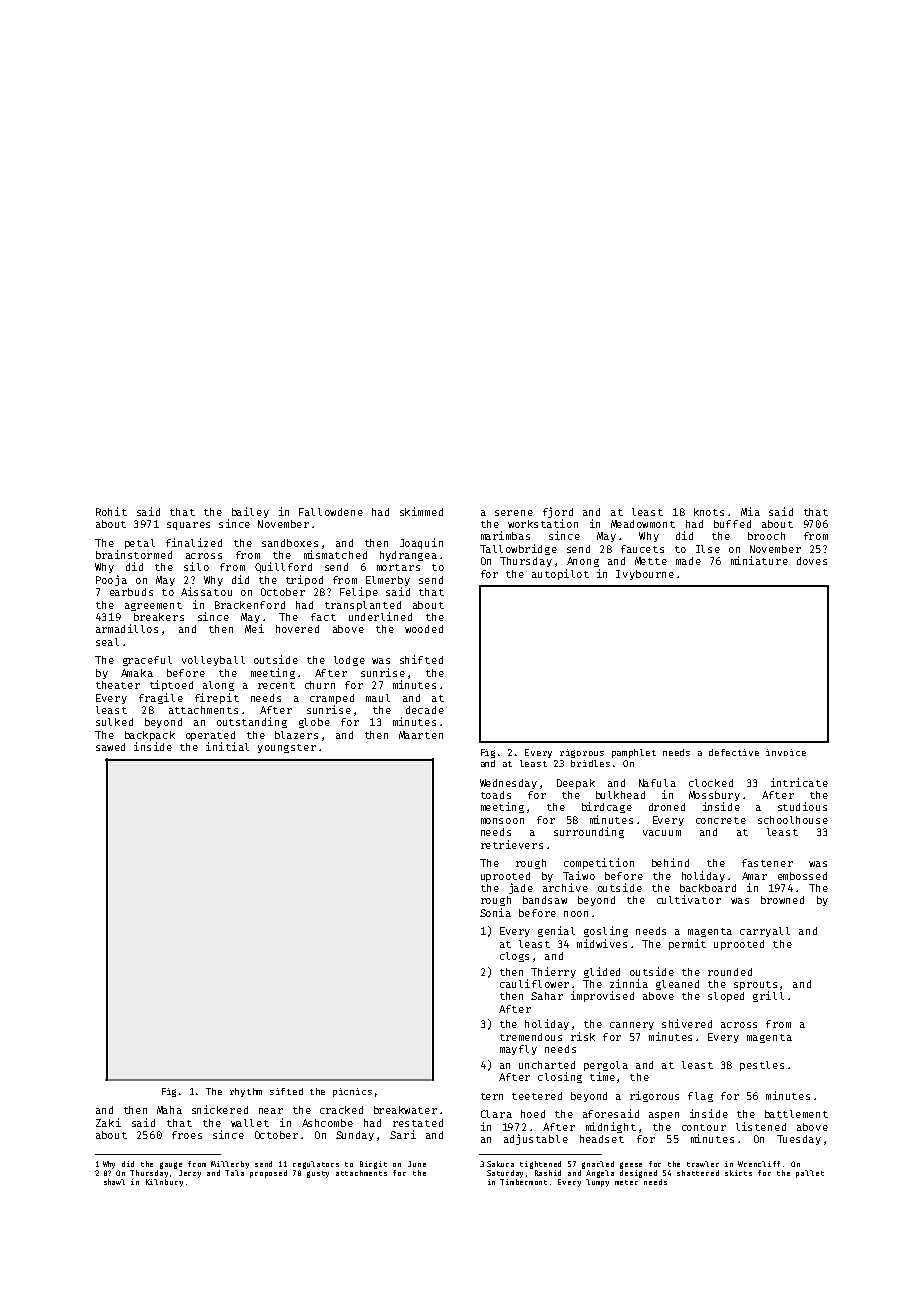 The image size is (924, 1308). Describe the element at coordinates (714, 796) in the document. I see `Mossbury` at that location.
